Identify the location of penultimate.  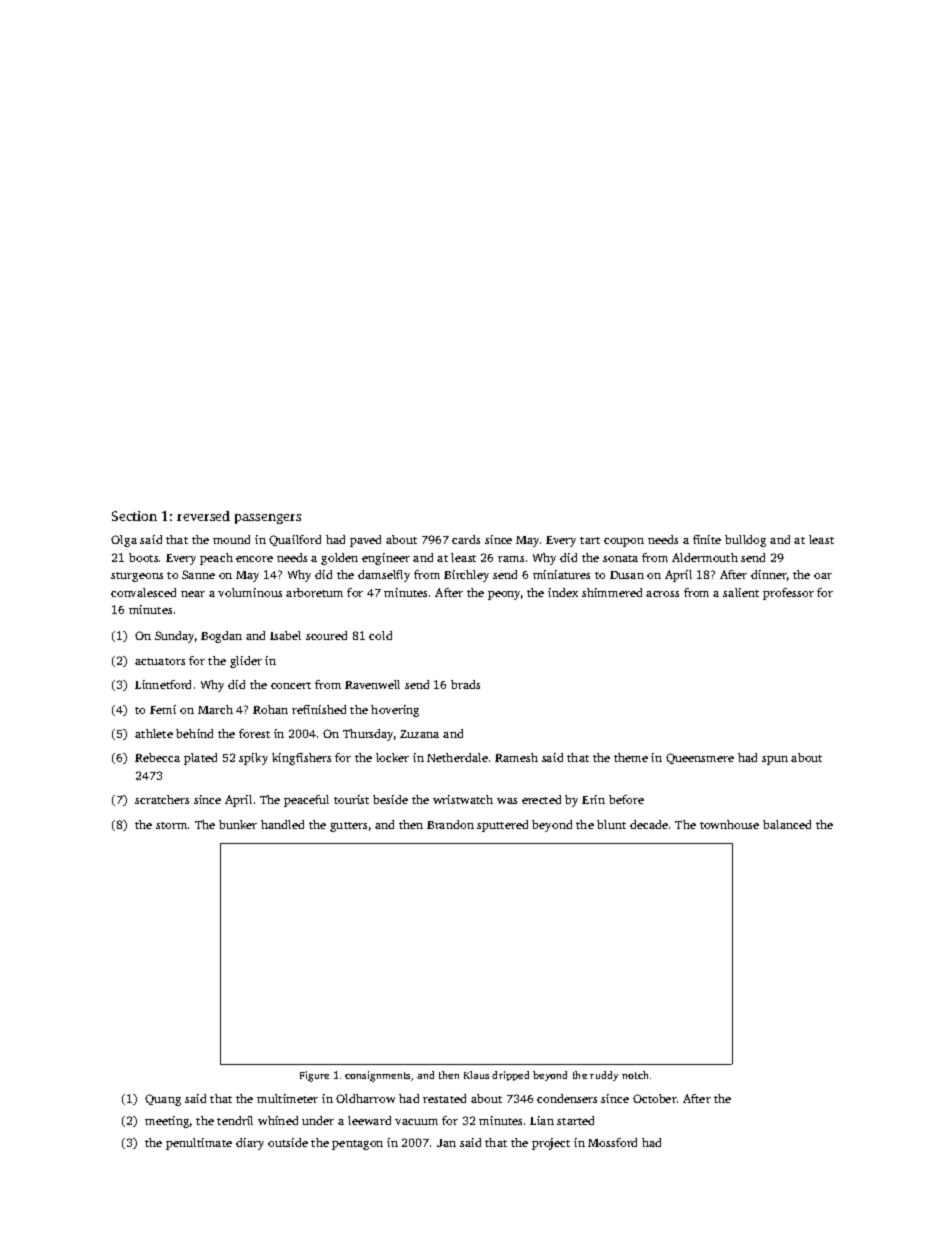
(199, 1144).
